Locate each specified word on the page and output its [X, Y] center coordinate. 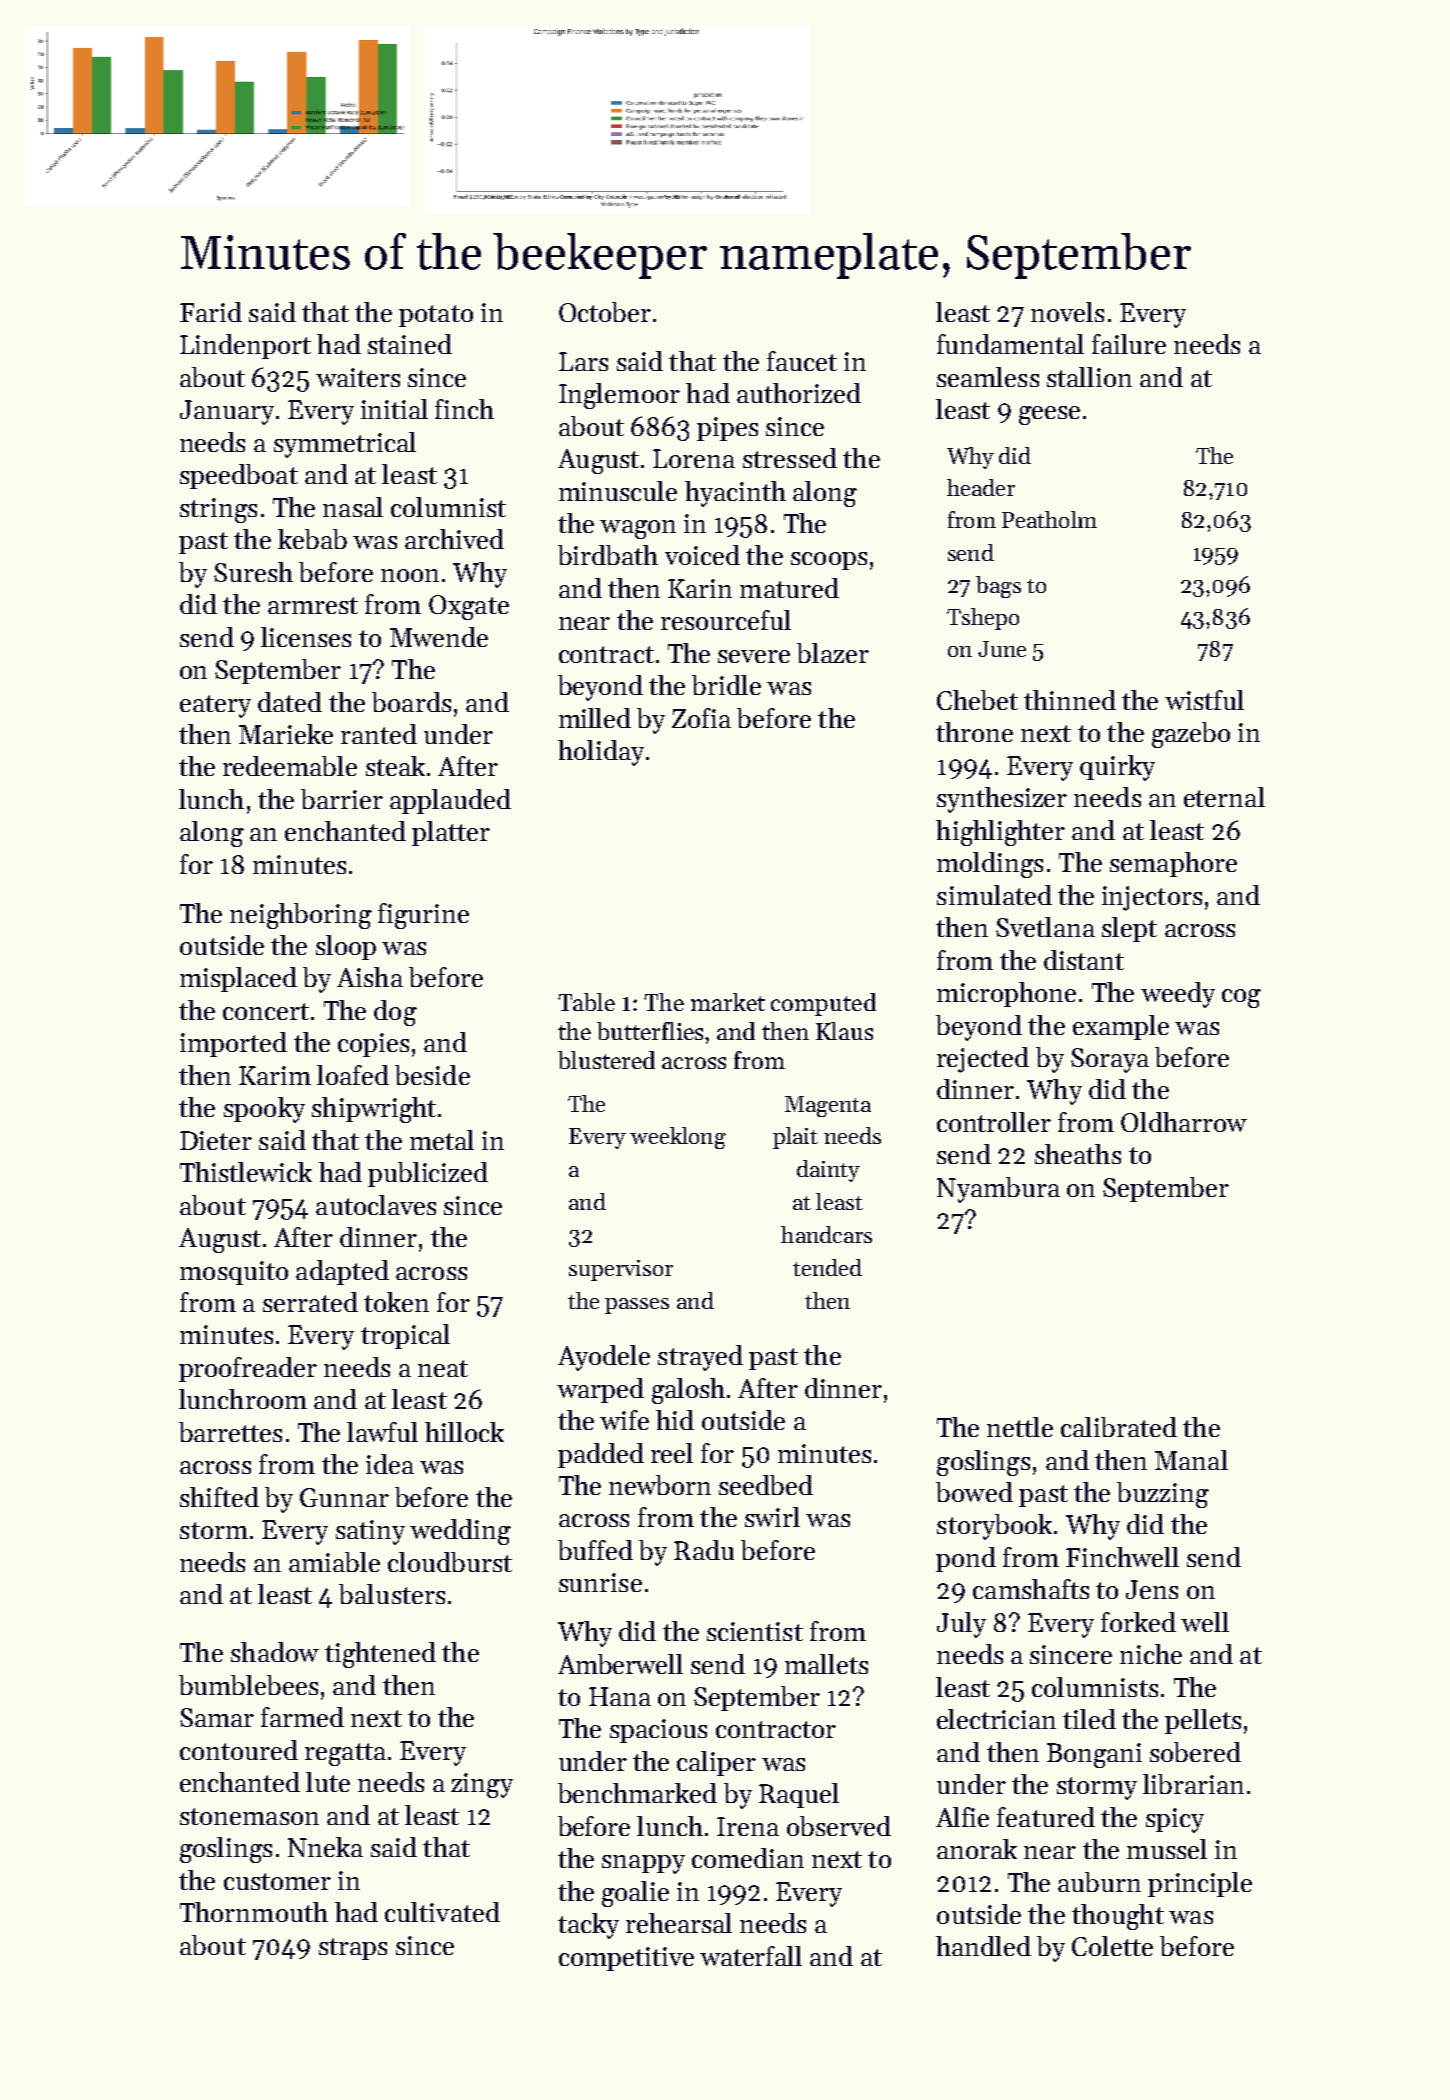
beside [432, 1075]
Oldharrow [1184, 1122]
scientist [755, 1631]
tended [827, 1267]
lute [328, 1782]
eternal [1224, 797]
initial [394, 409]
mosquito [234, 1273]
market [728, 1002]
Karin [700, 588]
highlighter [1000, 833]
